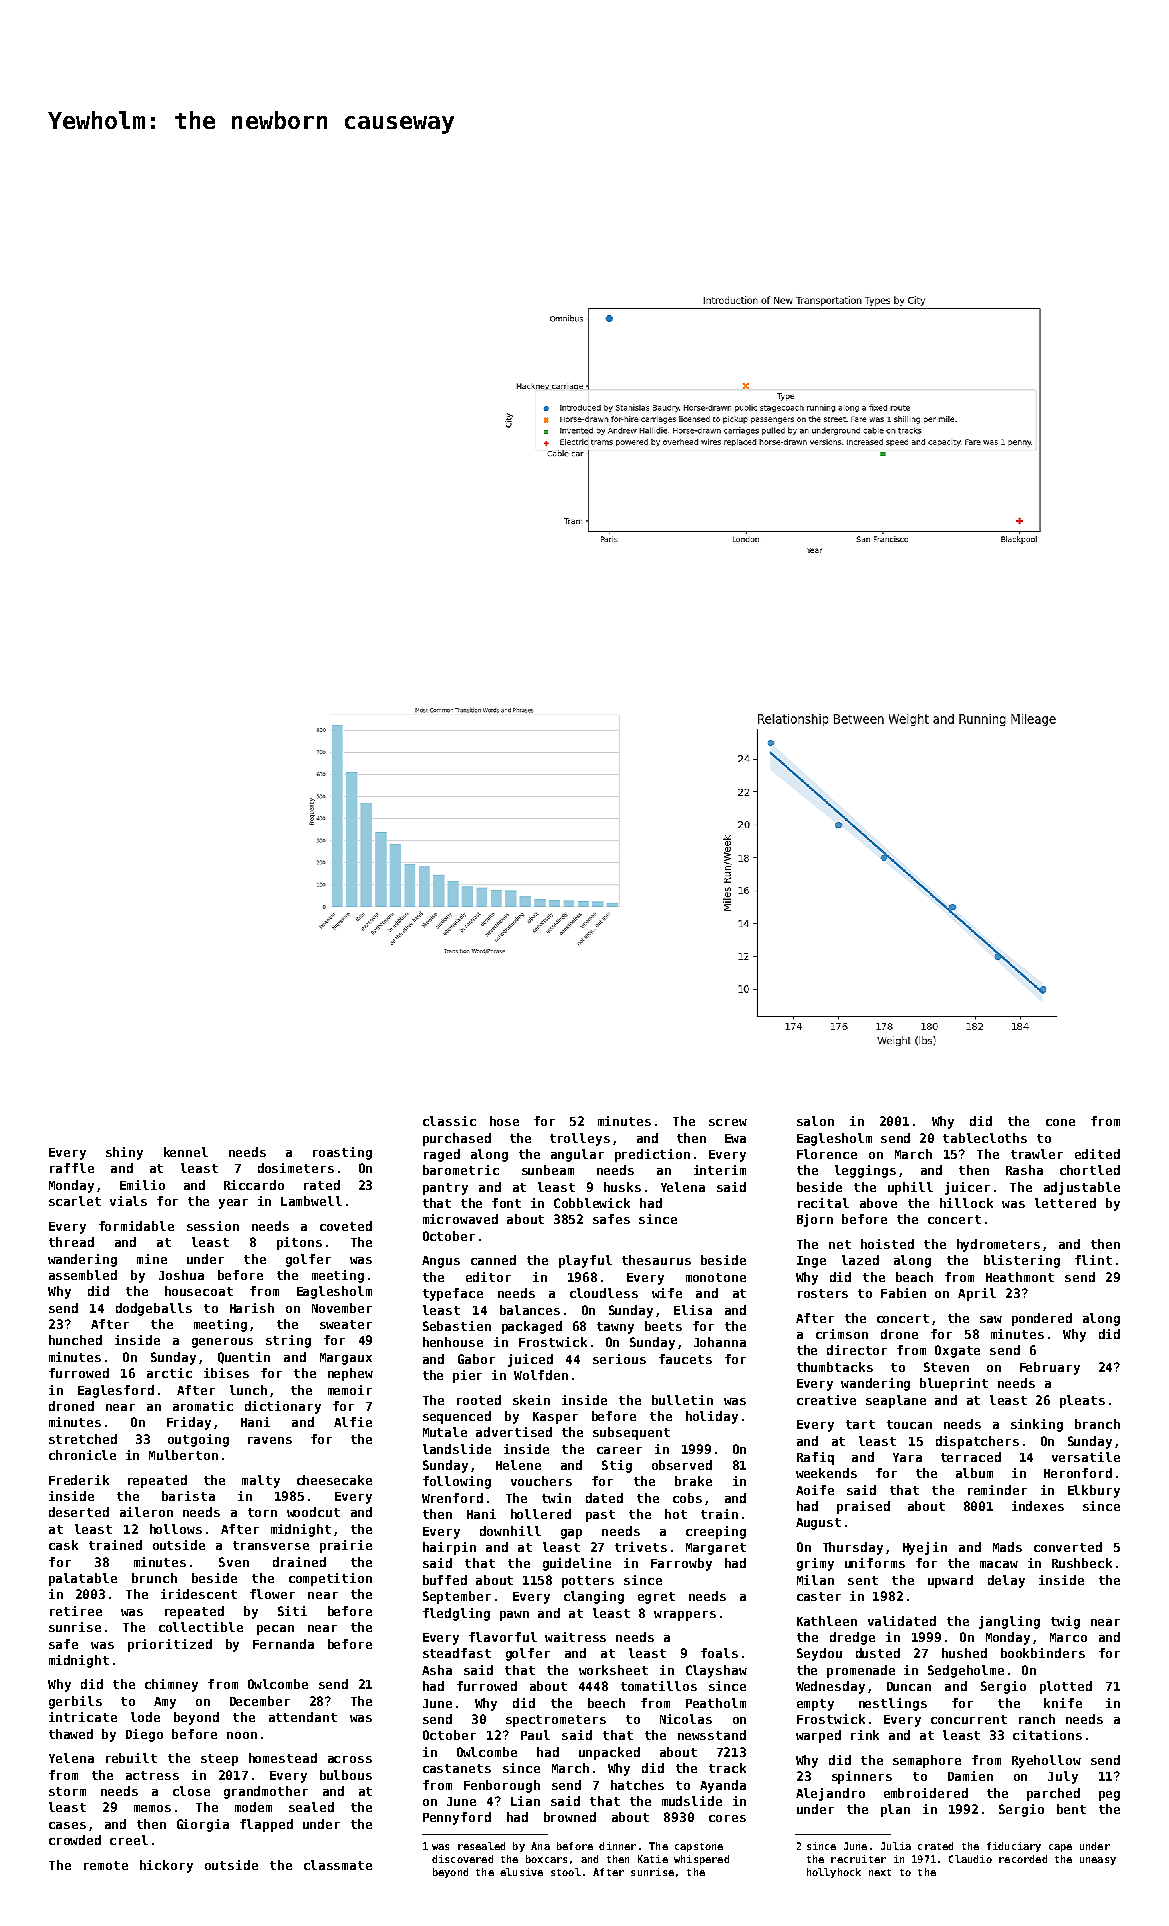 The height and width of the screenshot is (1926, 1169). I want to click on Johanna, so click(720, 1342).
